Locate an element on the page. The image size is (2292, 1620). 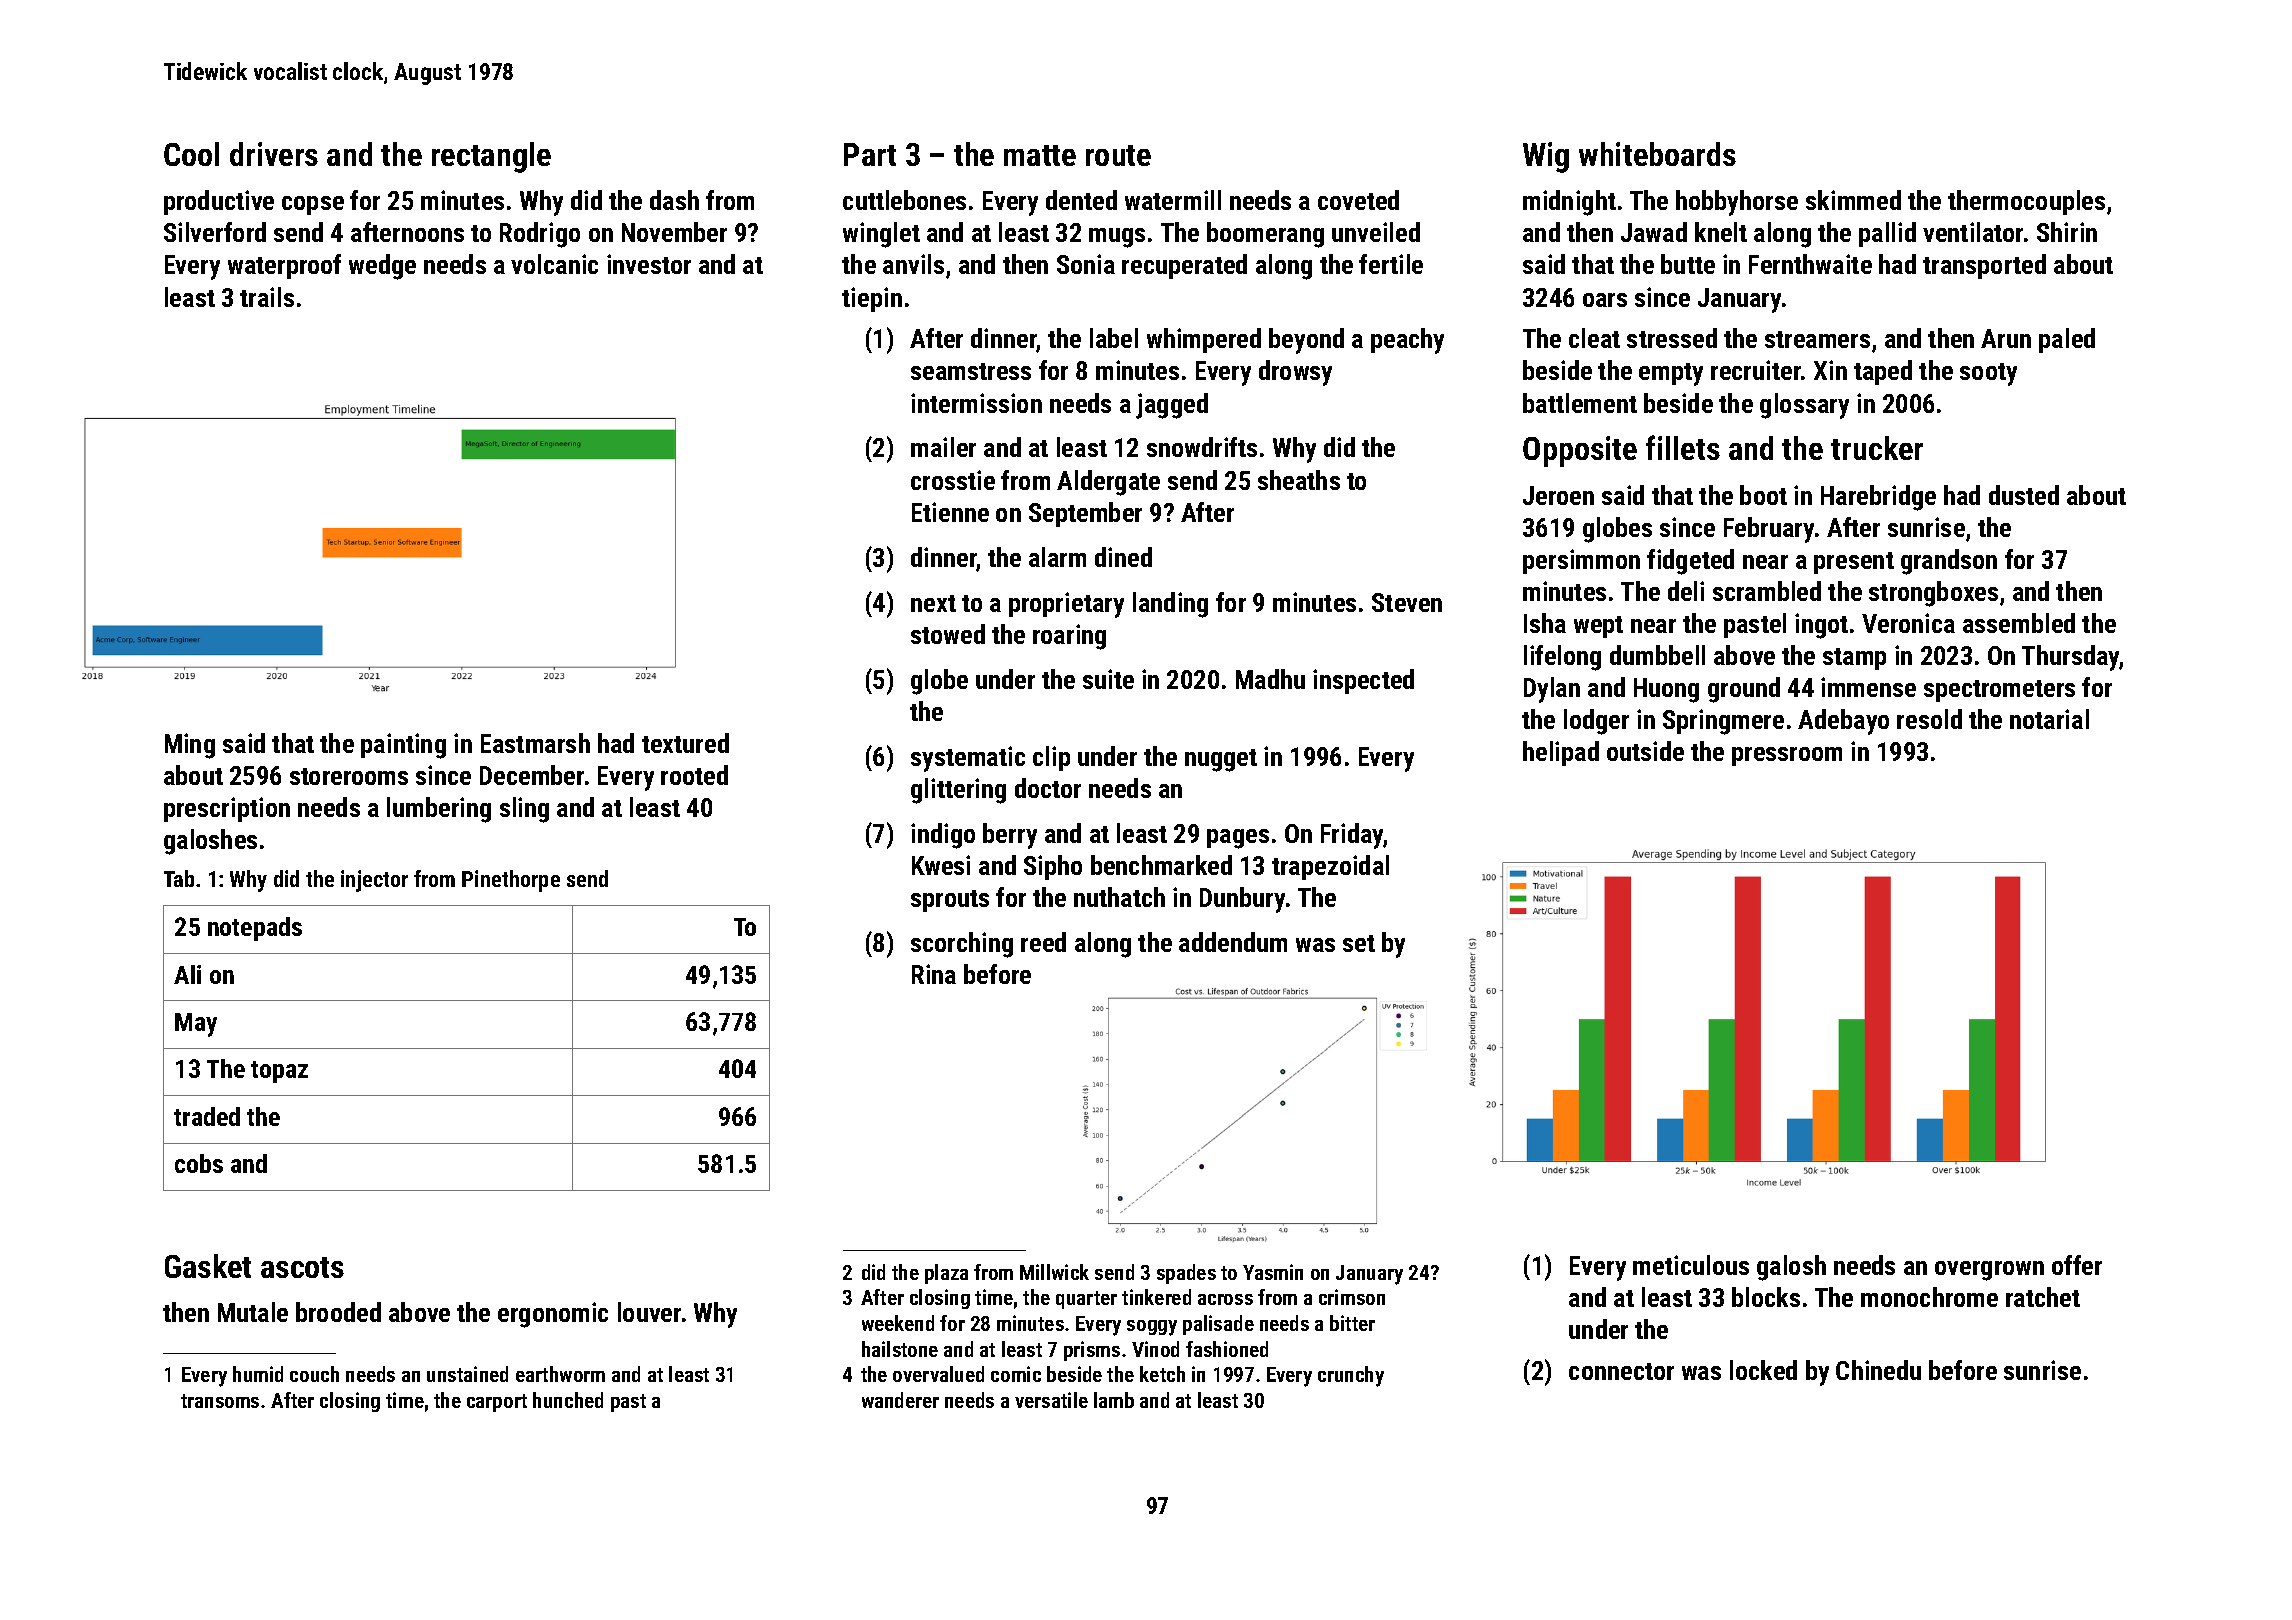
Veronica is located at coordinates (1908, 623).
